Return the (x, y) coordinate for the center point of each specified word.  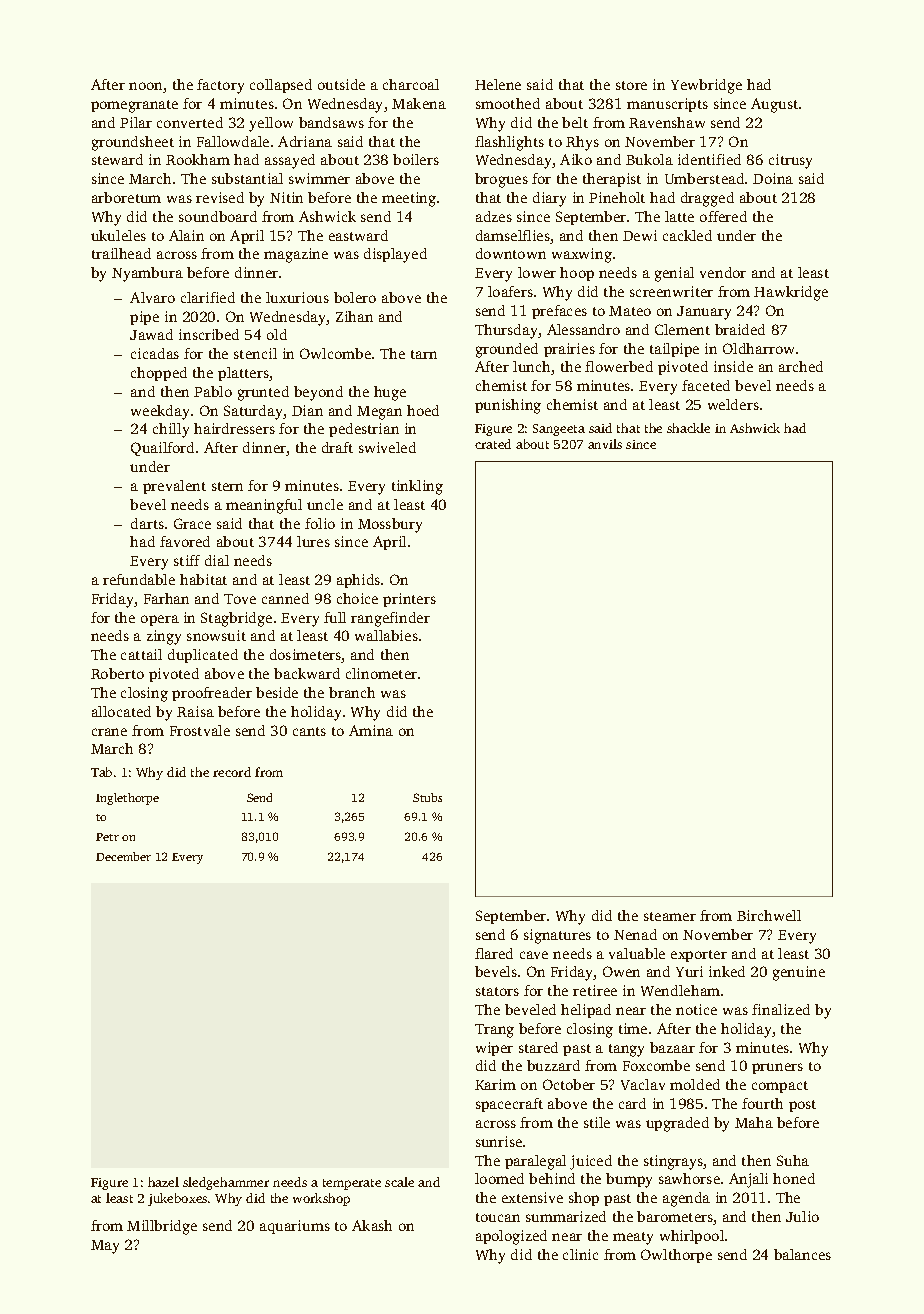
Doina (773, 178)
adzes (494, 216)
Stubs (427, 797)
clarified (208, 297)
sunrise (499, 1141)
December (123, 856)
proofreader (212, 694)
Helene (498, 84)
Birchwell (769, 915)
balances (802, 1254)
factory (220, 86)
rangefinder (390, 619)
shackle (688, 428)
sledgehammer (226, 1183)
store (631, 85)
